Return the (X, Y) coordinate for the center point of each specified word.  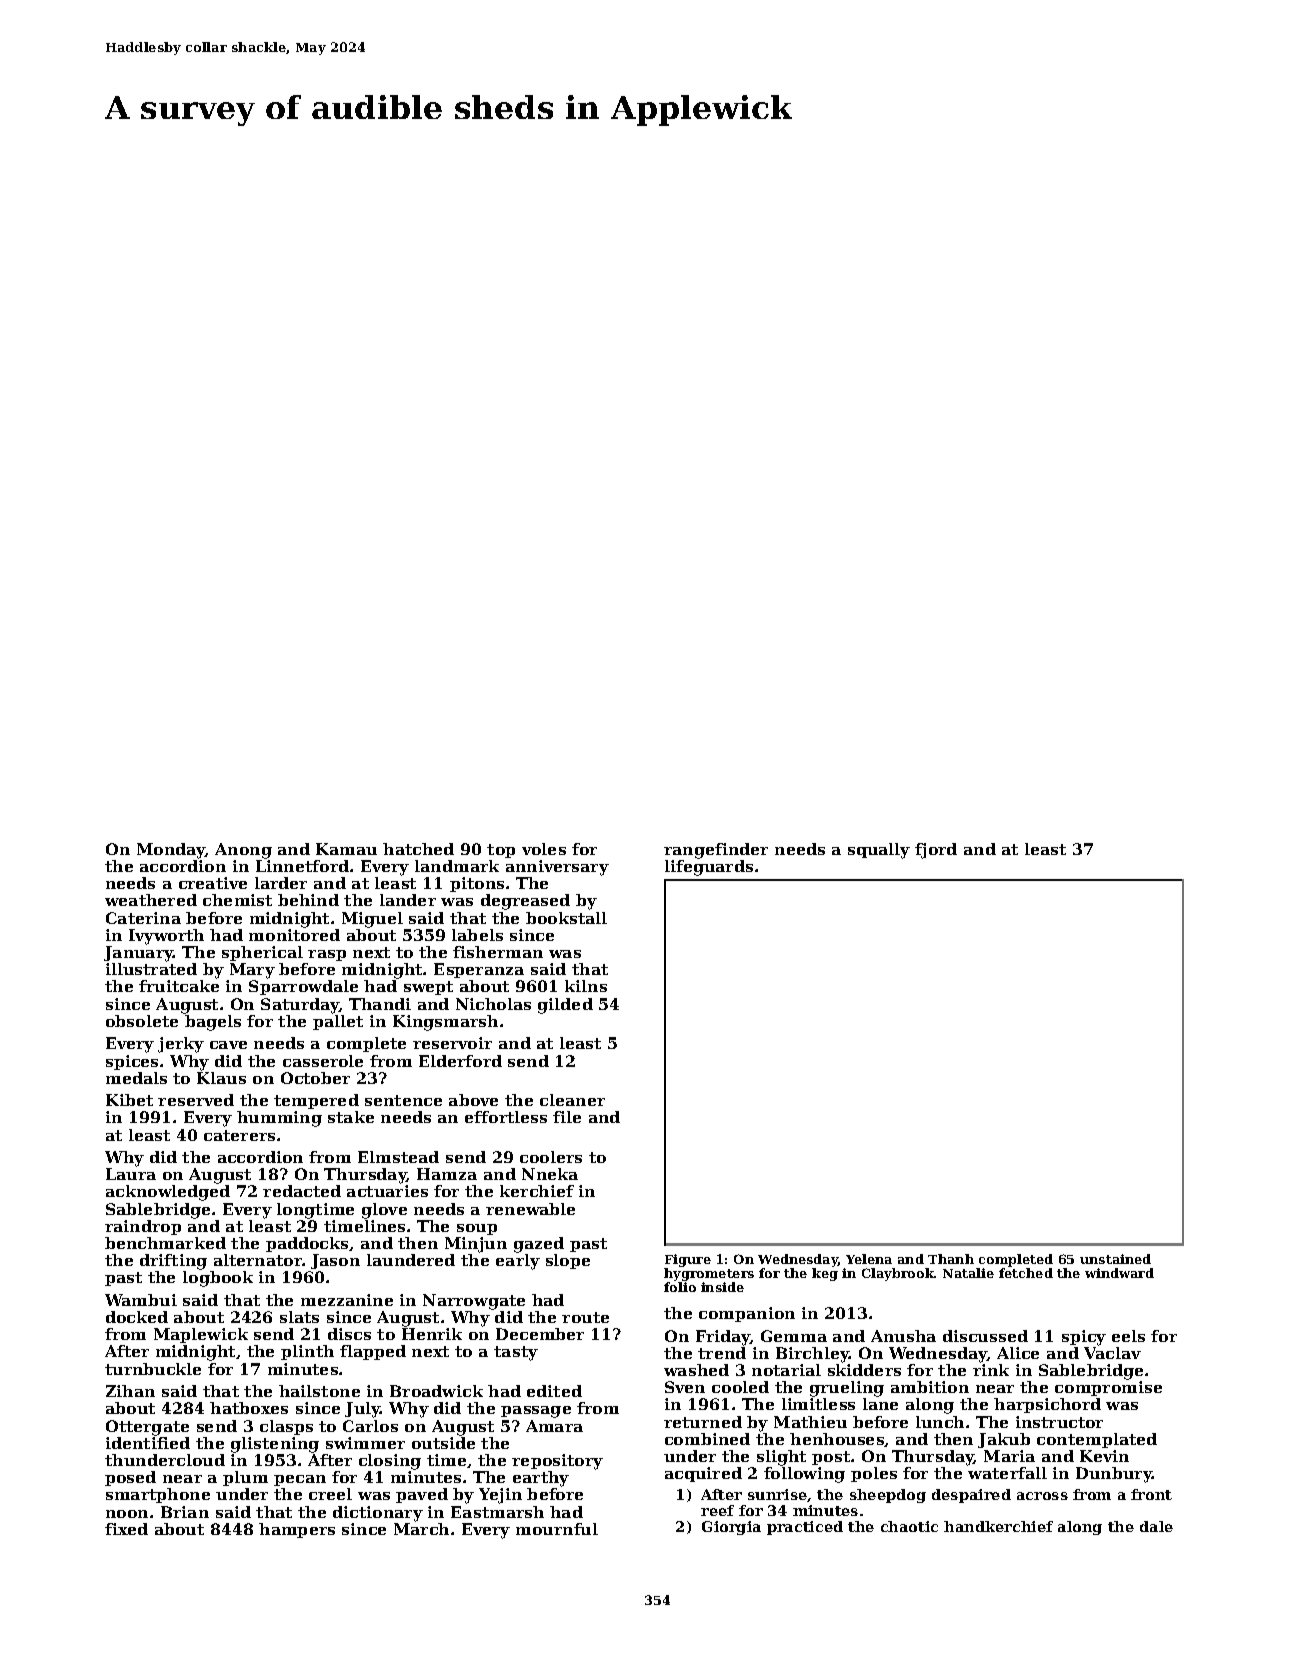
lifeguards (709, 868)
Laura (131, 1174)
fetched (1026, 1273)
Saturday (300, 1006)
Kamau (346, 849)
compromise (1108, 1388)
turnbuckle (153, 1369)
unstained (1115, 1259)
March (421, 1529)
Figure (688, 1260)
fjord (936, 851)
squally (879, 851)
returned (703, 1422)
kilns (586, 986)
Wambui (141, 1300)
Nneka (550, 1174)
